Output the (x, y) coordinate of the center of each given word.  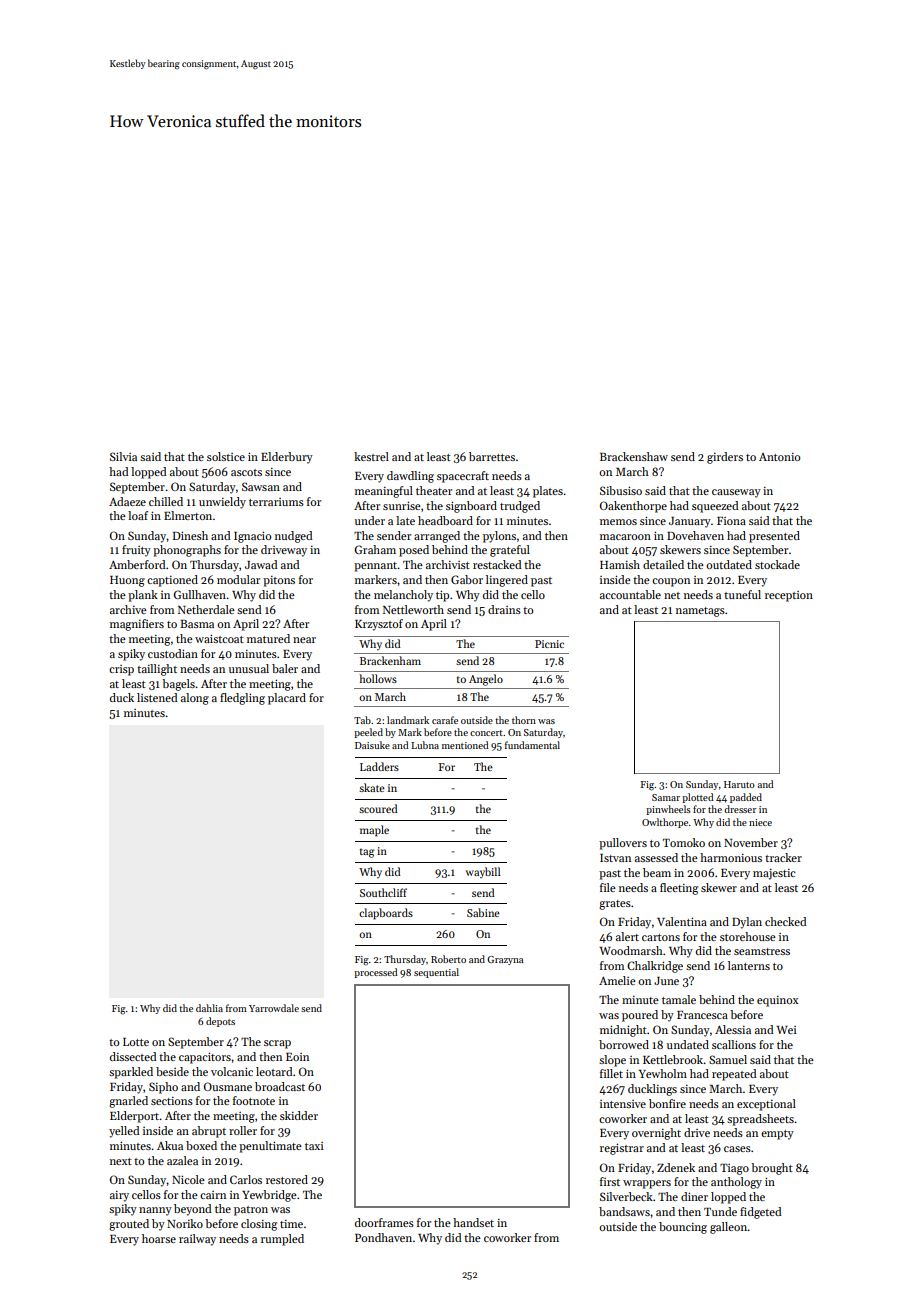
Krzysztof (379, 625)
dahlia (209, 1008)
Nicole (188, 1179)
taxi (314, 1146)
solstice (226, 456)
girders (725, 458)
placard (287, 699)
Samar (666, 797)
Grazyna (505, 960)
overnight (656, 1134)
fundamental (532, 745)
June (666, 981)
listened (157, 697)
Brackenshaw (634, 456)
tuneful (742, 594)
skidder (299, 1115)
